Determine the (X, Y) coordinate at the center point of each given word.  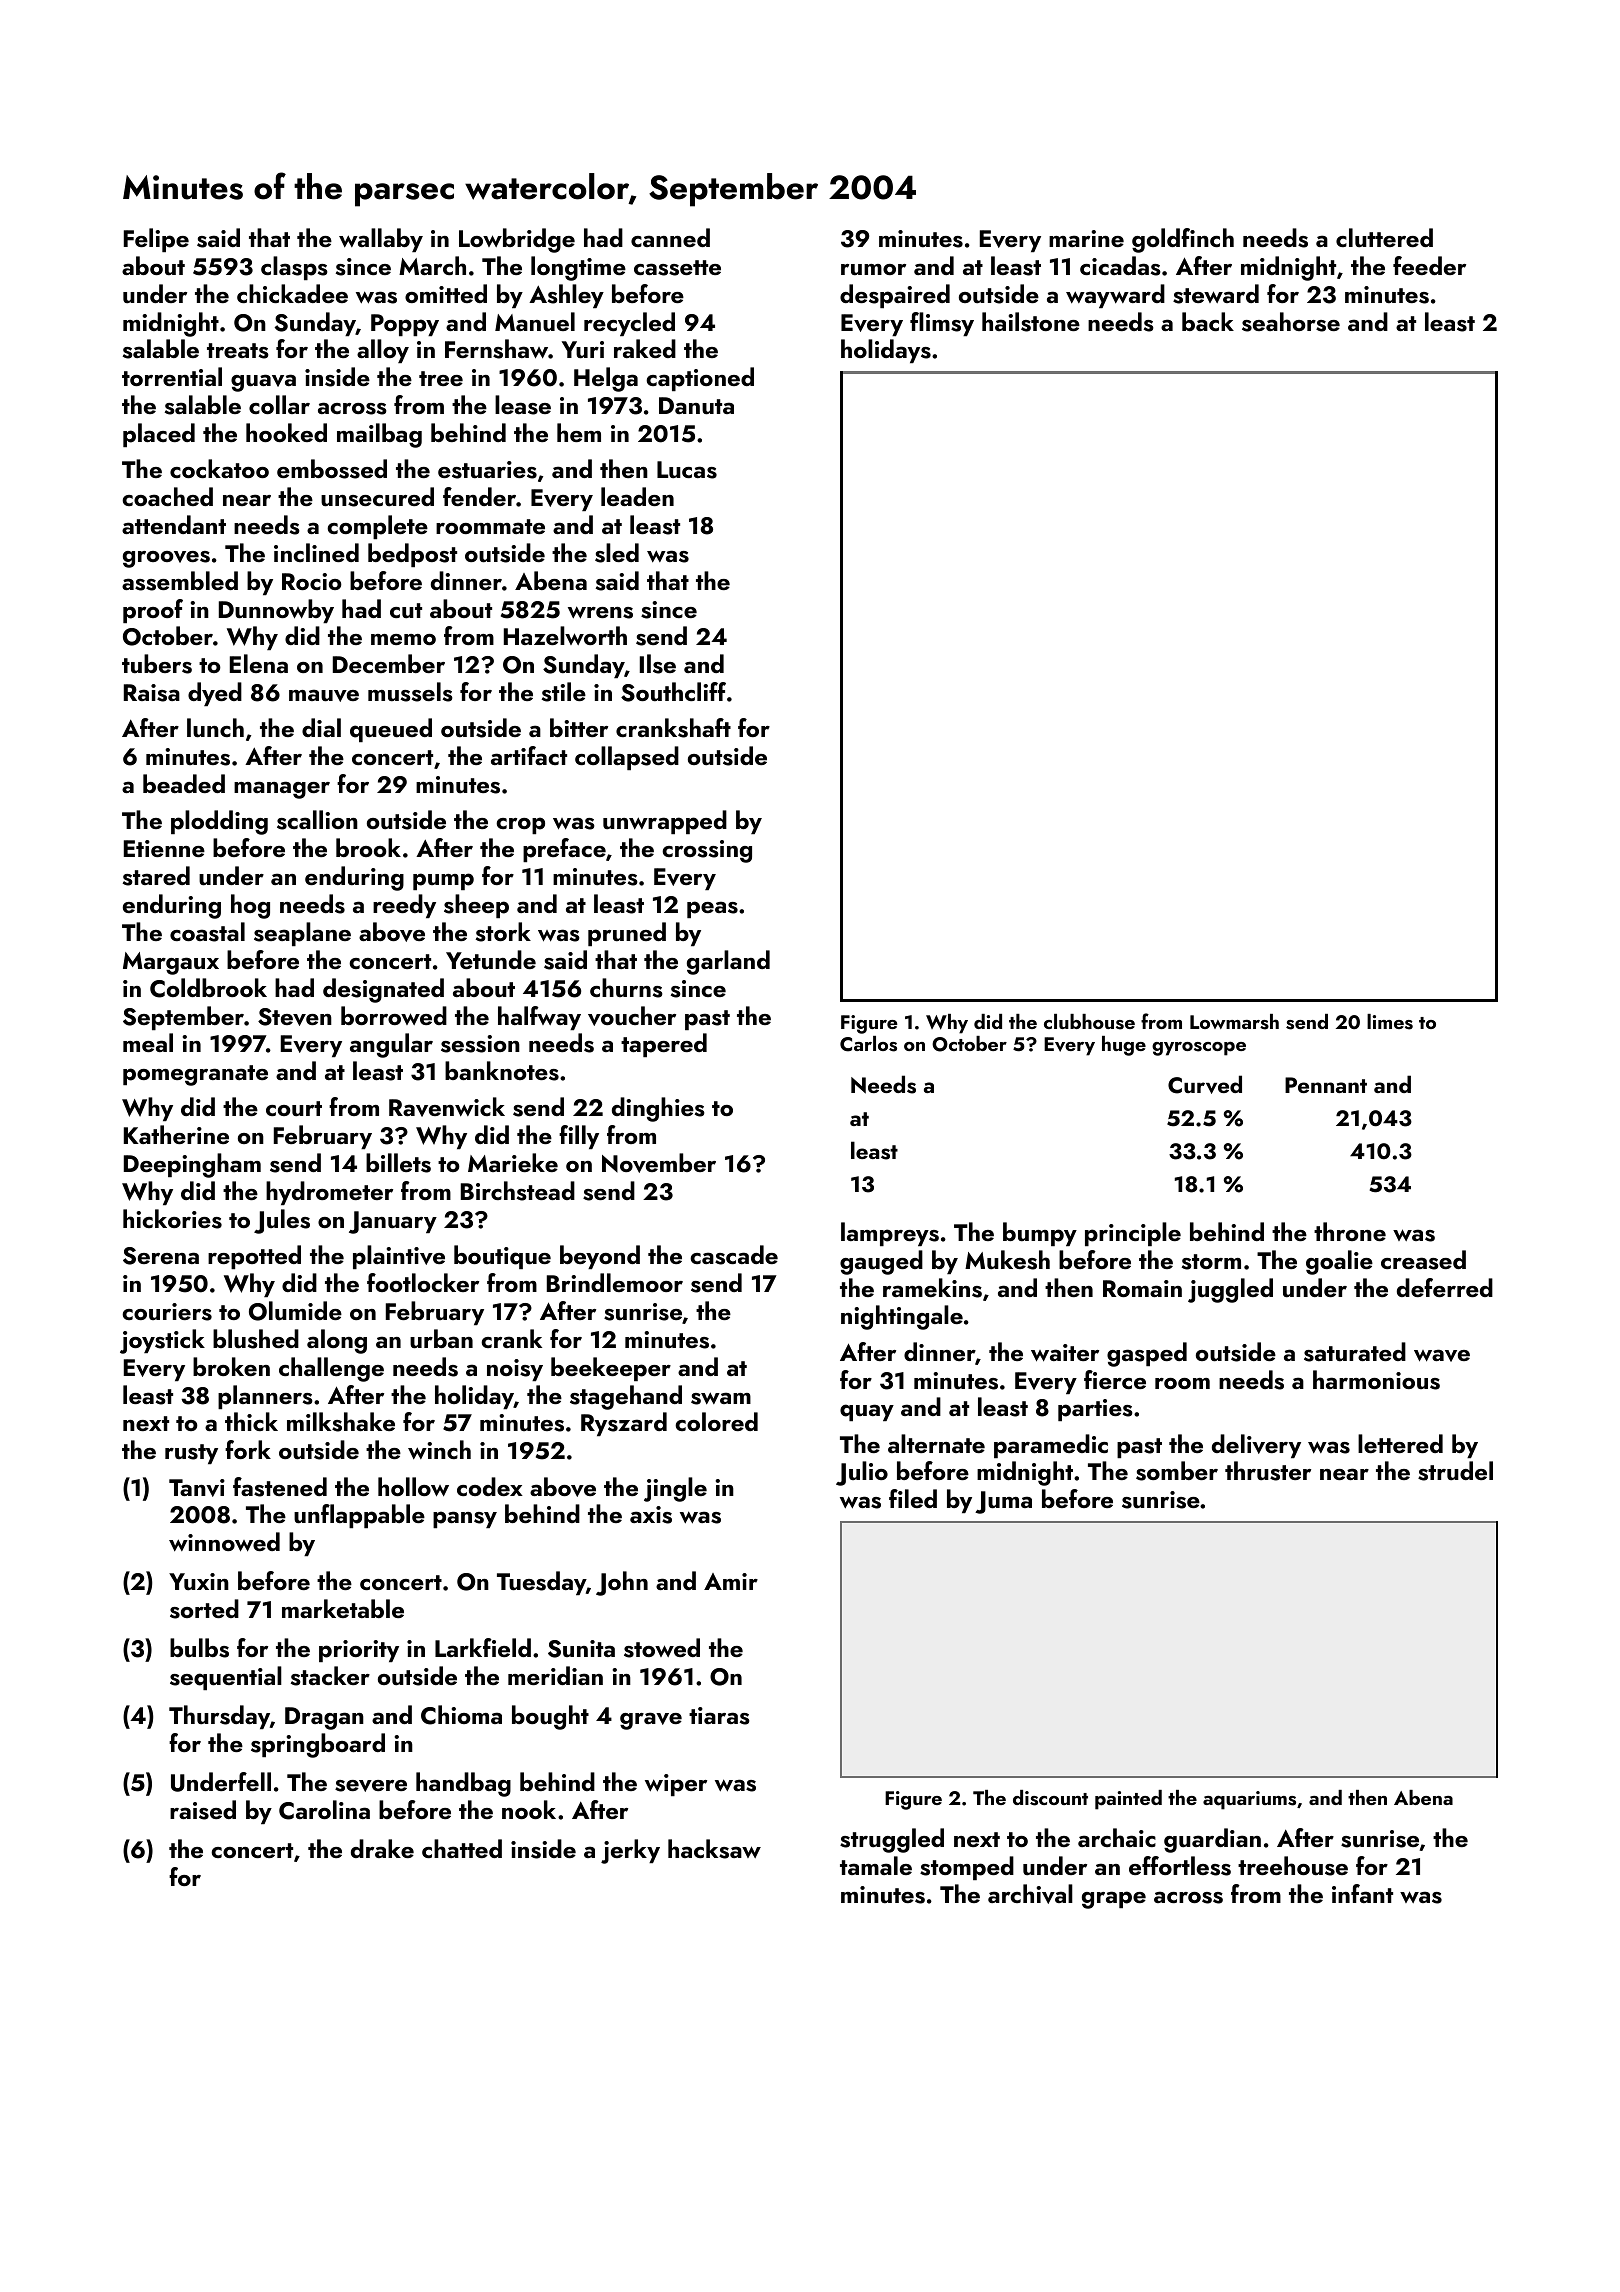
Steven (295, 1017)
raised (203, 1810)
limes (1390, 1022)
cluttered (1384, 238)
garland (728, 962)
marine (1086, 238)
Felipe (156, 240)
